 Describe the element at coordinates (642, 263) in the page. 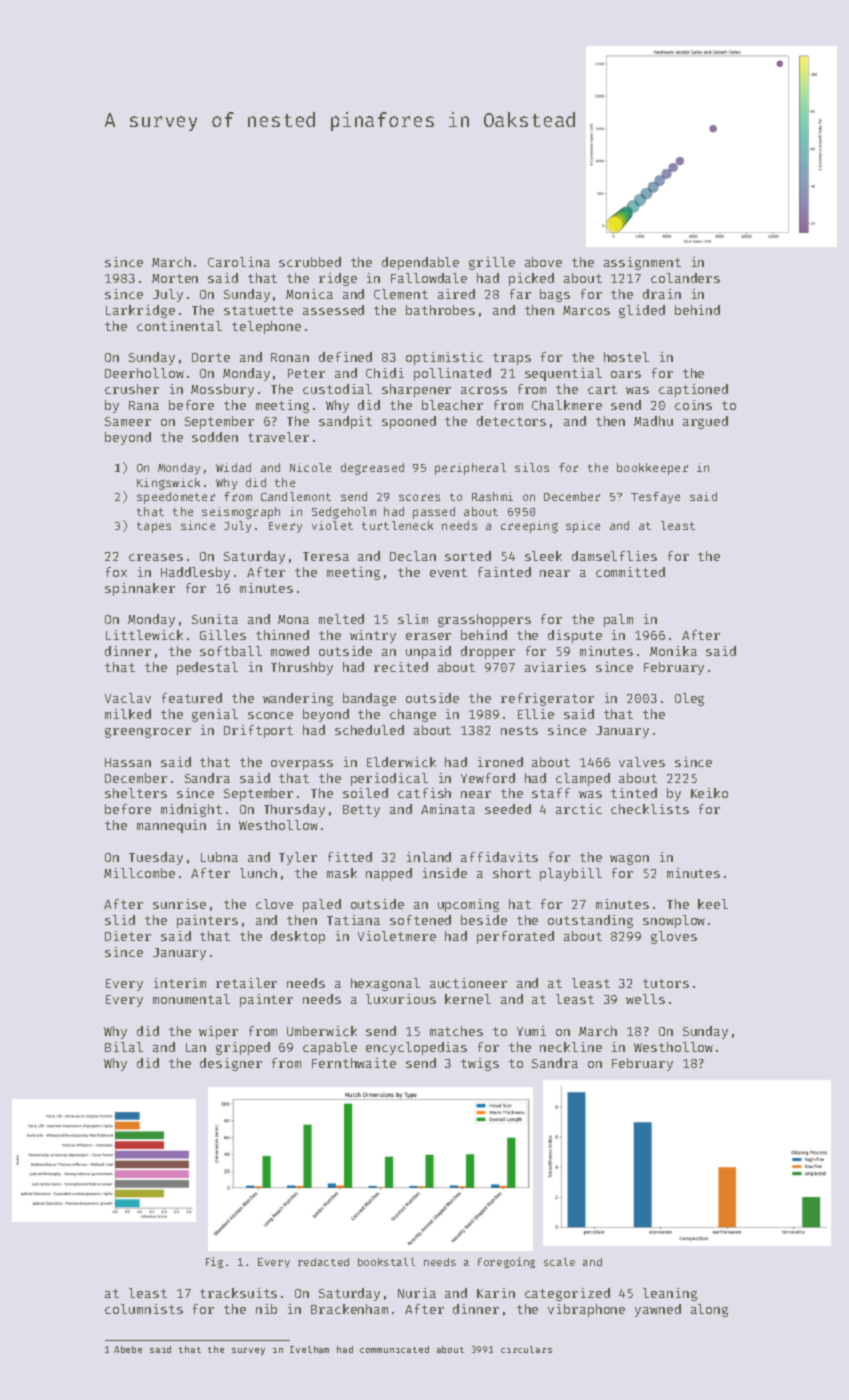

I see `assignment` at that location.
